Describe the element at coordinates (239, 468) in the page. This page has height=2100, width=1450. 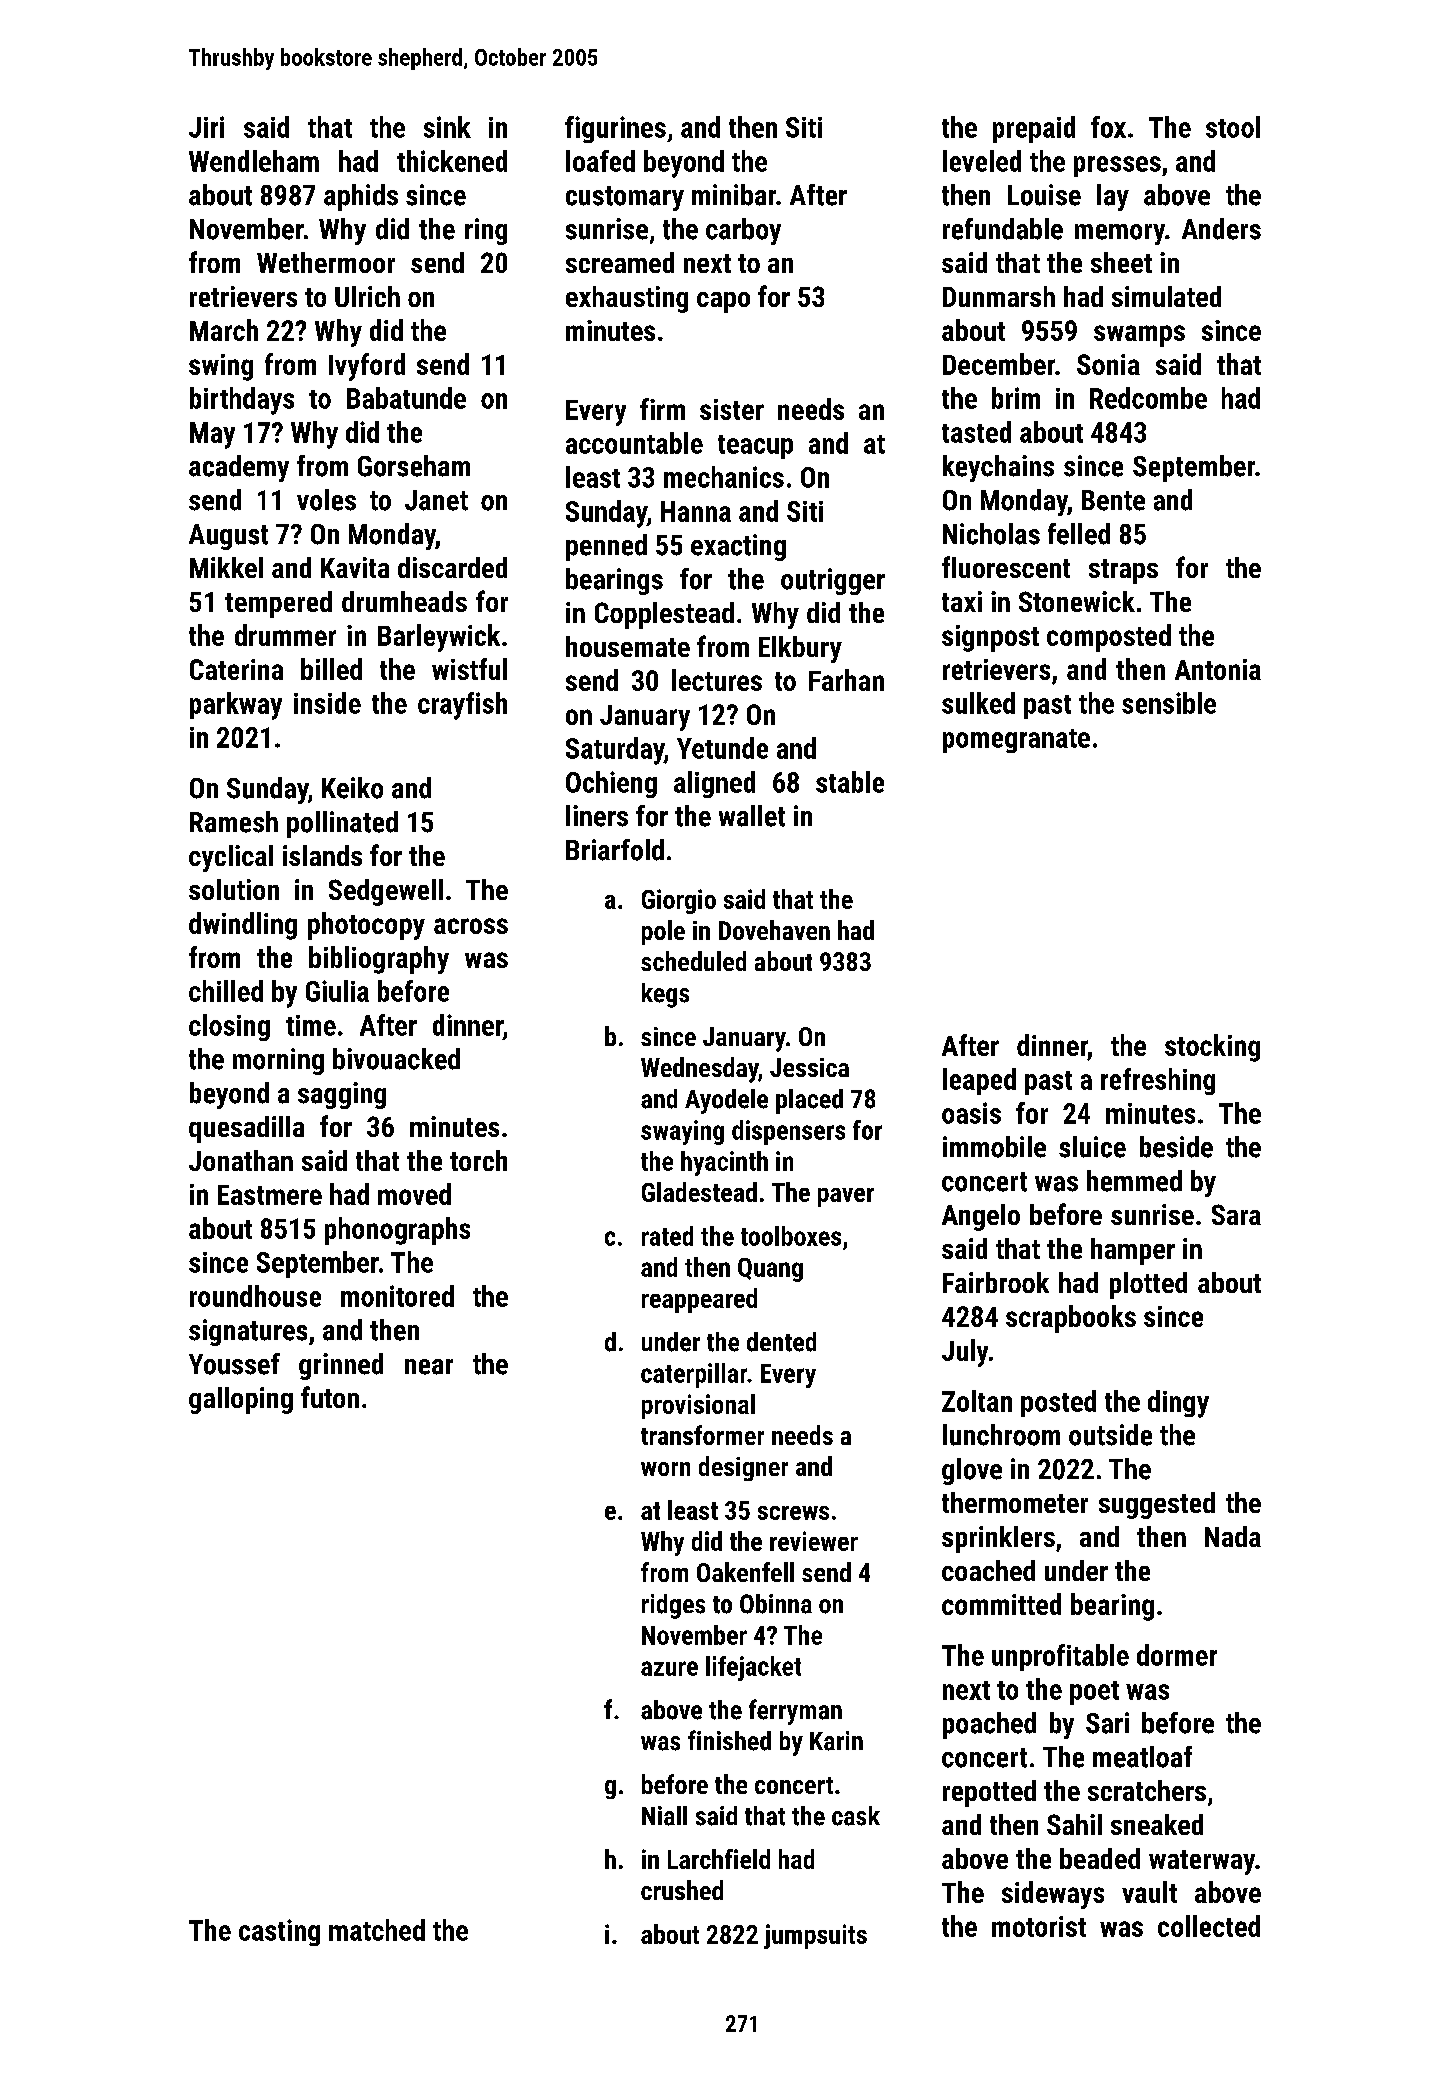
I see `academy` at that location.
